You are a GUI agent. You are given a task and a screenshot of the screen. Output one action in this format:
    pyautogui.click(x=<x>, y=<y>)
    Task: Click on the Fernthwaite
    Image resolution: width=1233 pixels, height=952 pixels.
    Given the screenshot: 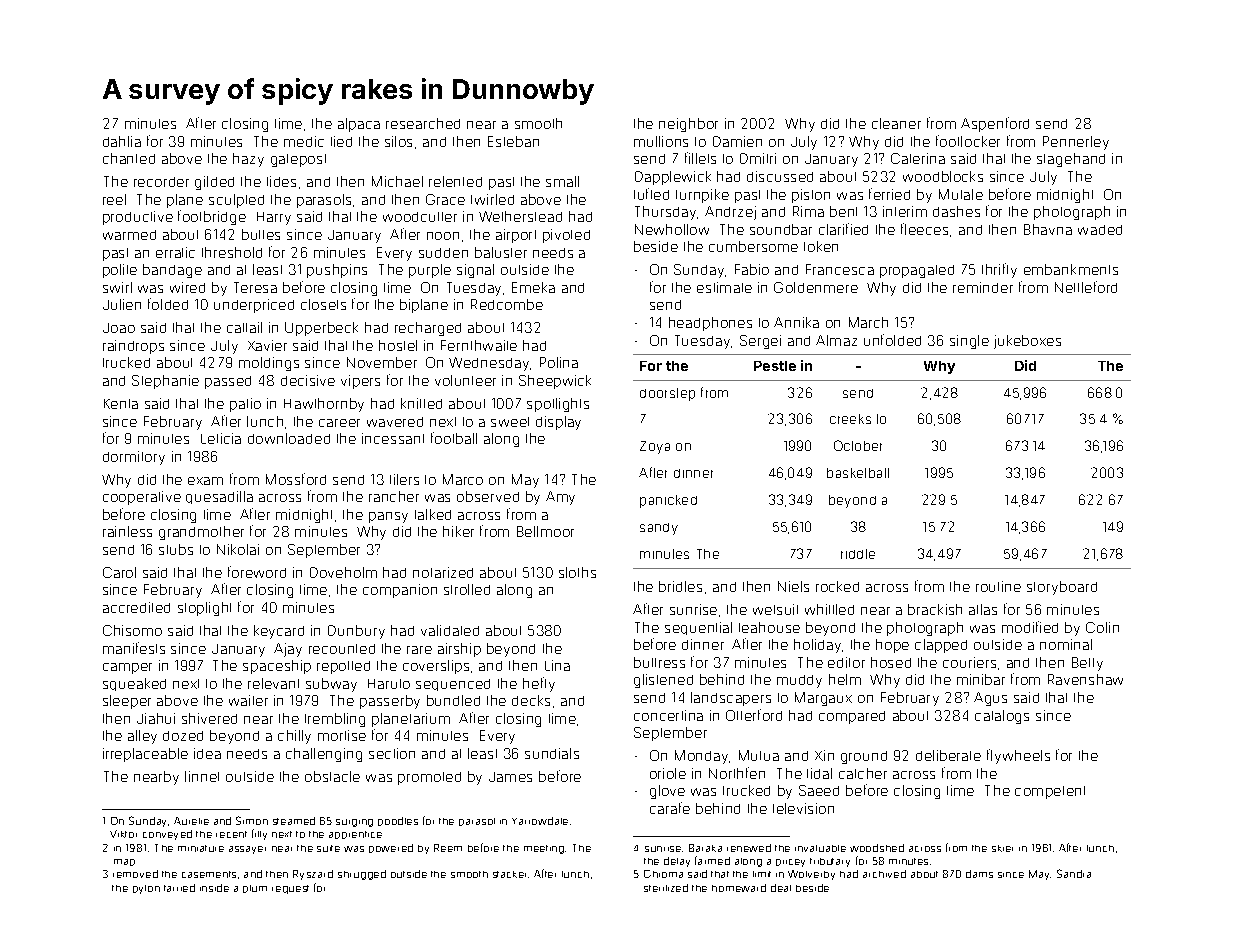 What is the action you would take?
    pyautogui.click(x=479, y=345)
